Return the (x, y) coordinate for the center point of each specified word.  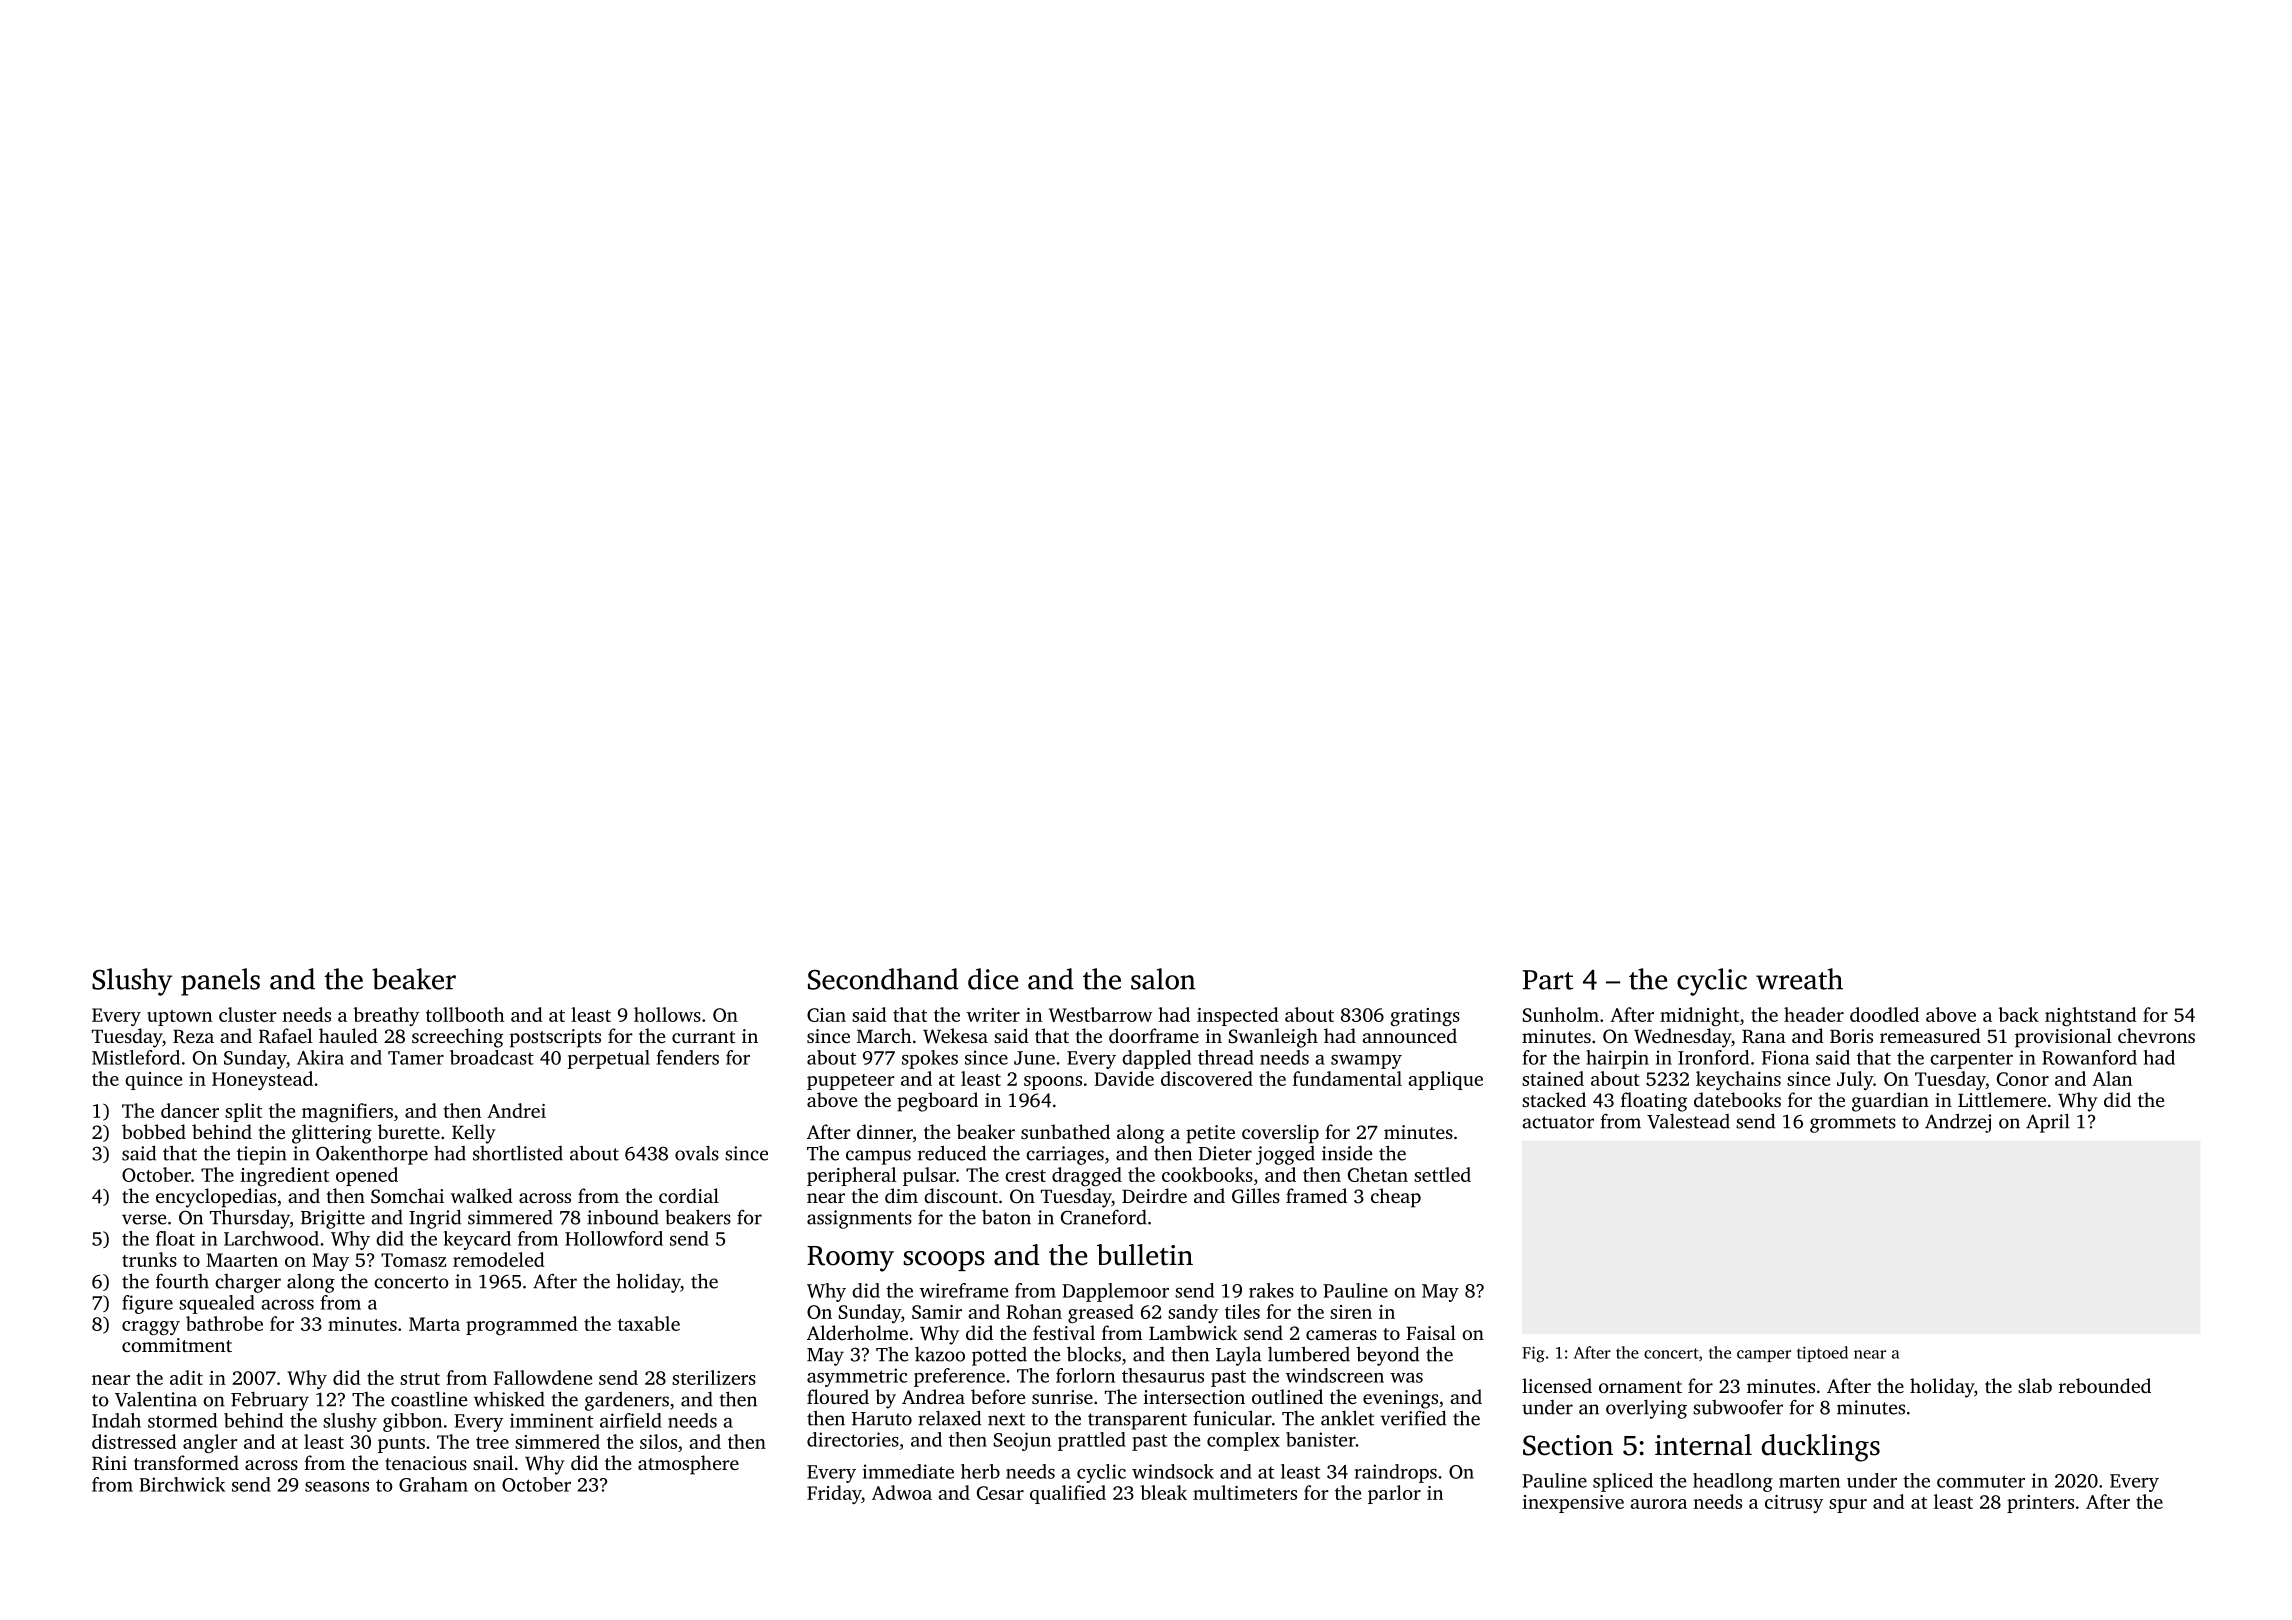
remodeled (499, 1259)
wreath (1799, 979)
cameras (1341, 1335)
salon (1163, 979)
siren (1351, 1312)
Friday (834, 1494)
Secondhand (883, 979)
